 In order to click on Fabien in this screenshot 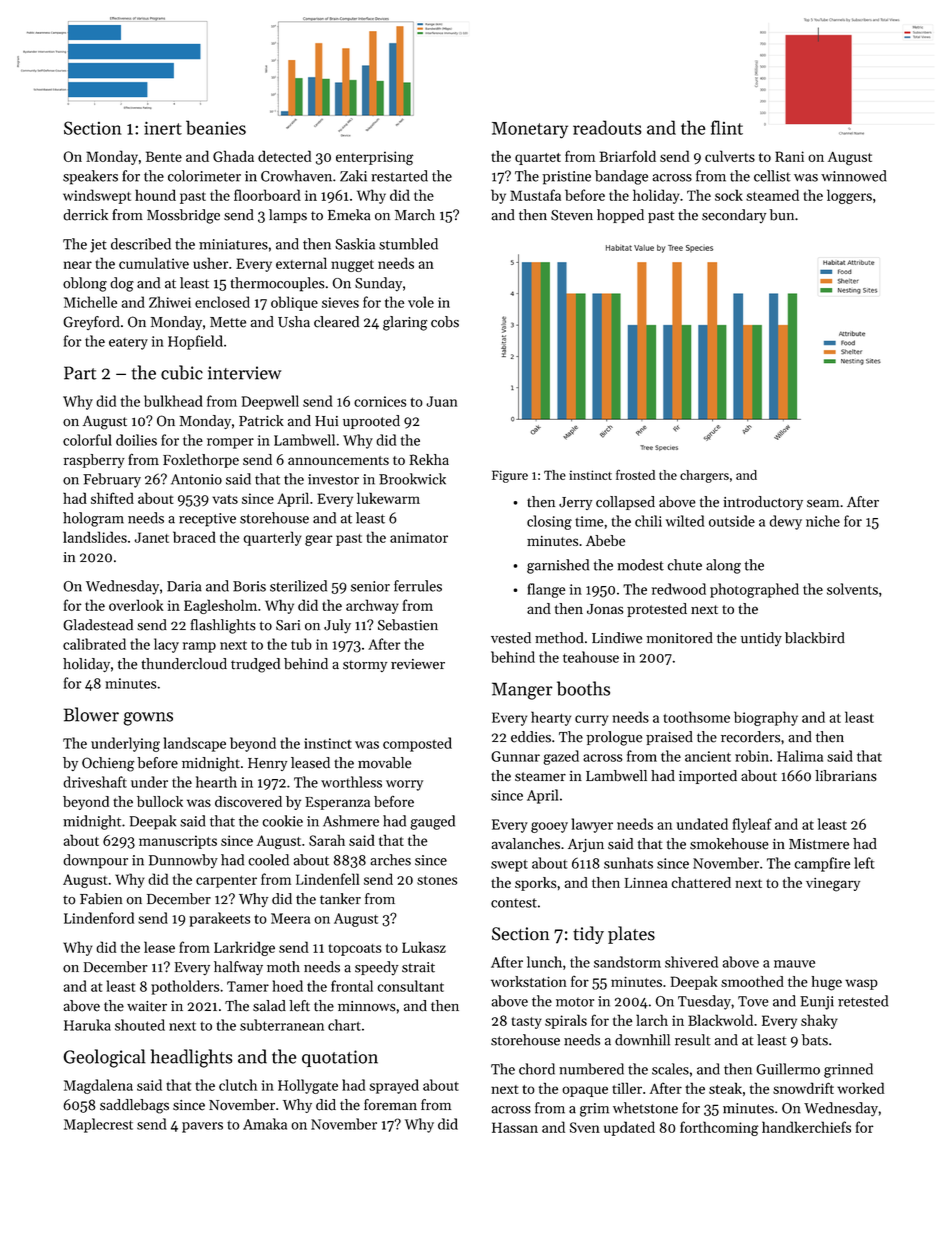, I will do `click(101, 899)`.
